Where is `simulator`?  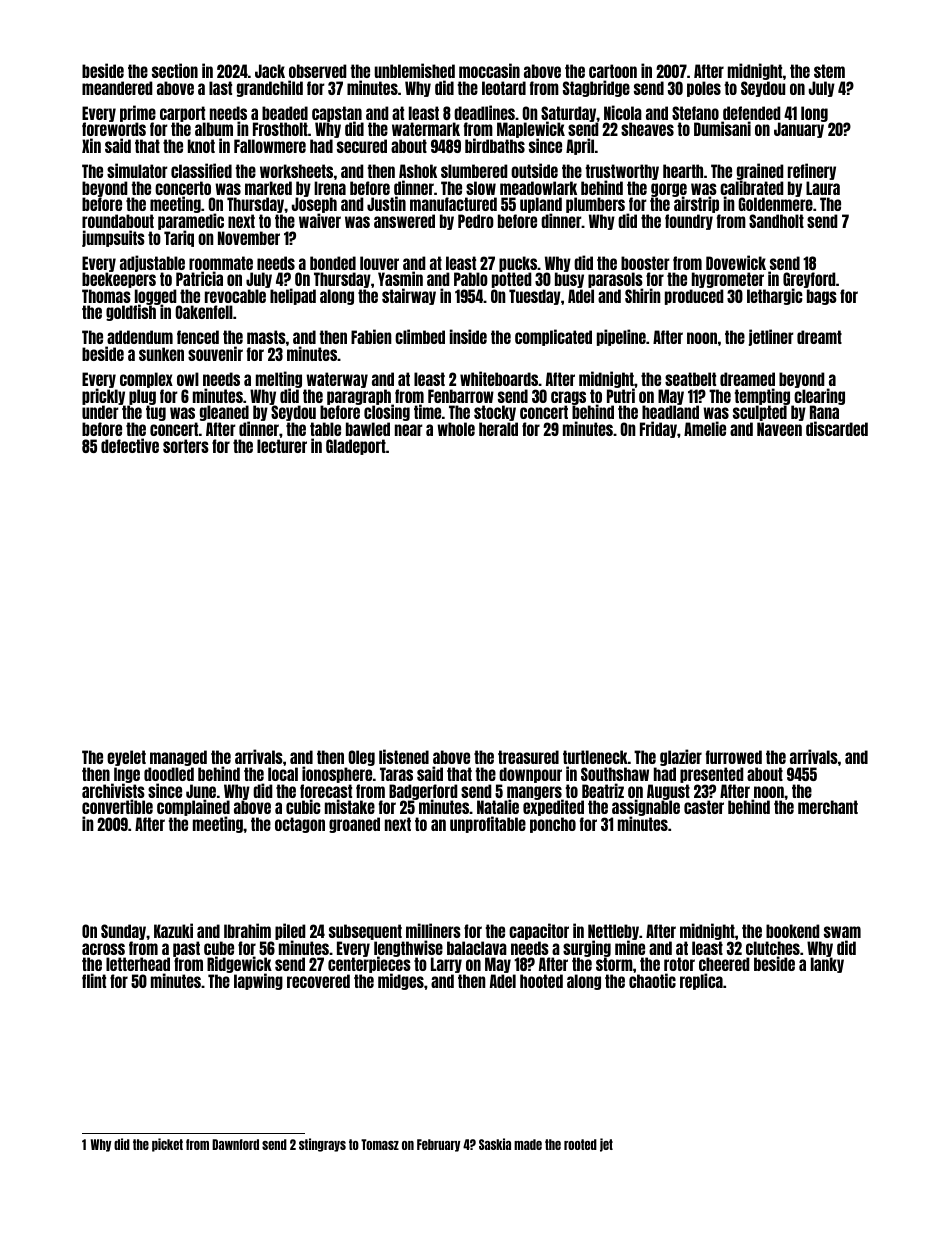
simulator is located at coordinates (137, 170).
